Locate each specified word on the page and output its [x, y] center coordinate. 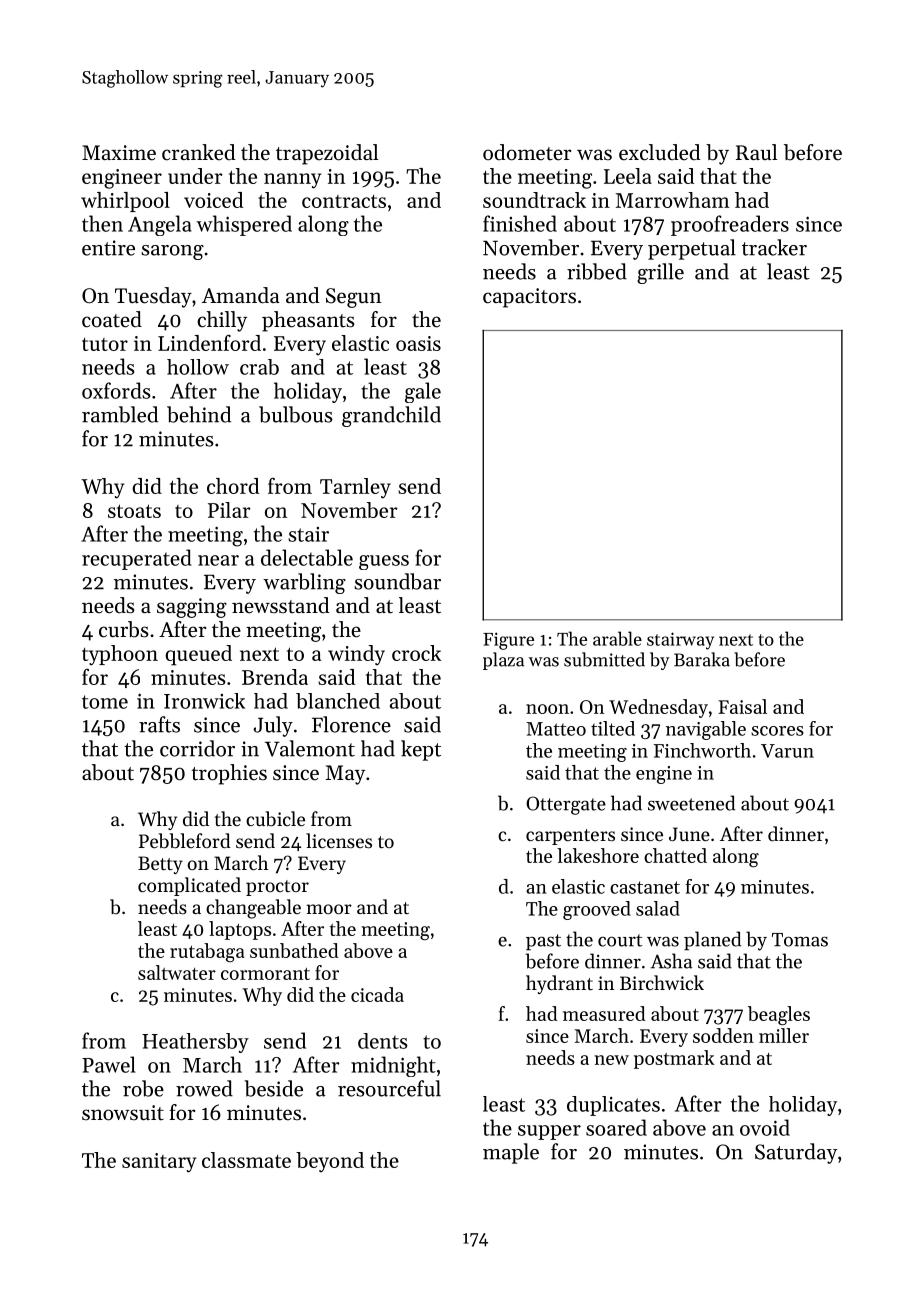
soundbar [397, 581]
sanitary [159, 1163]
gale [423, 392]
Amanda [241, 295]
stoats [134, 511]
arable [617, 638]
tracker [774, 247]
